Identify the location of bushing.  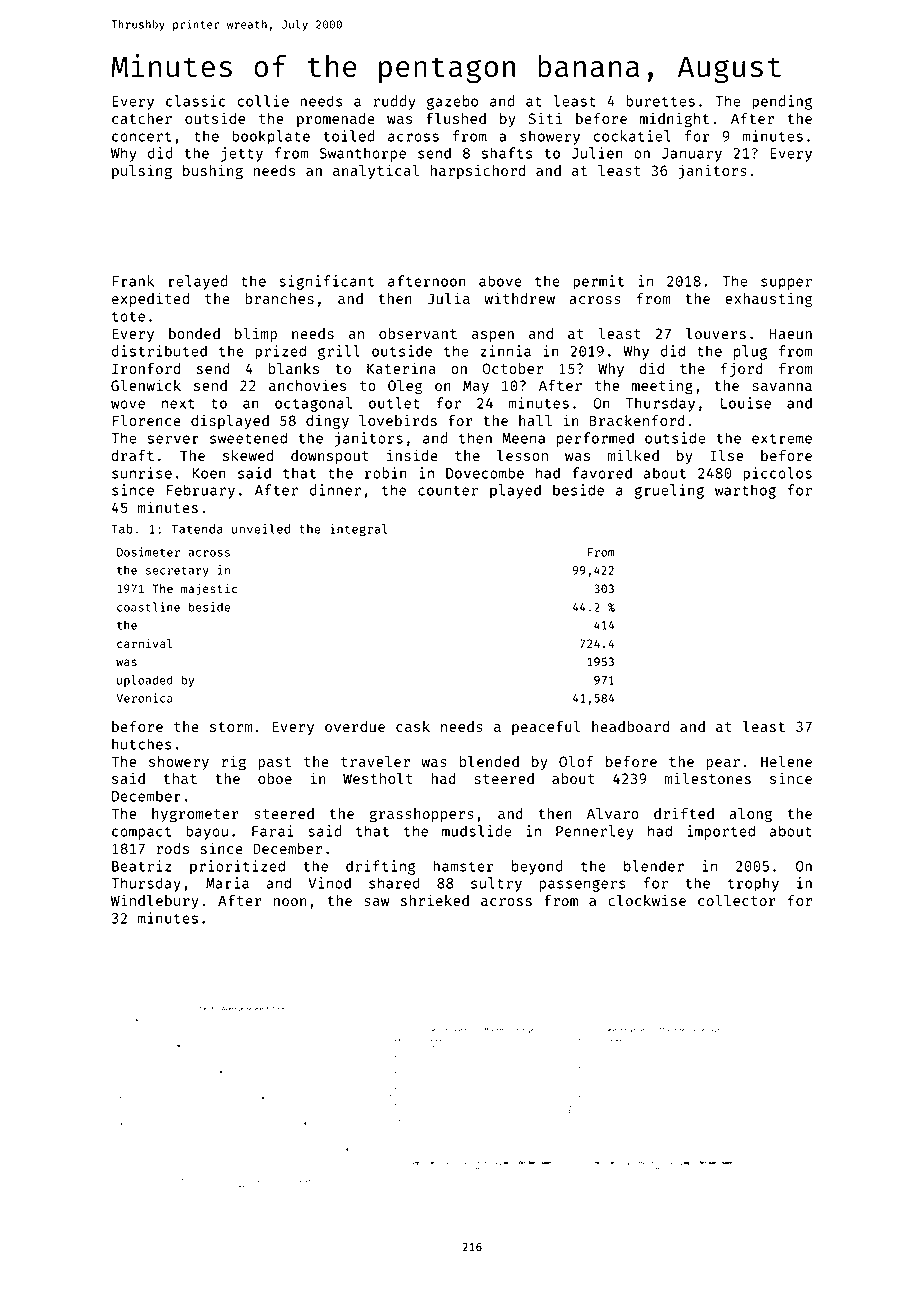
(213, 172).
